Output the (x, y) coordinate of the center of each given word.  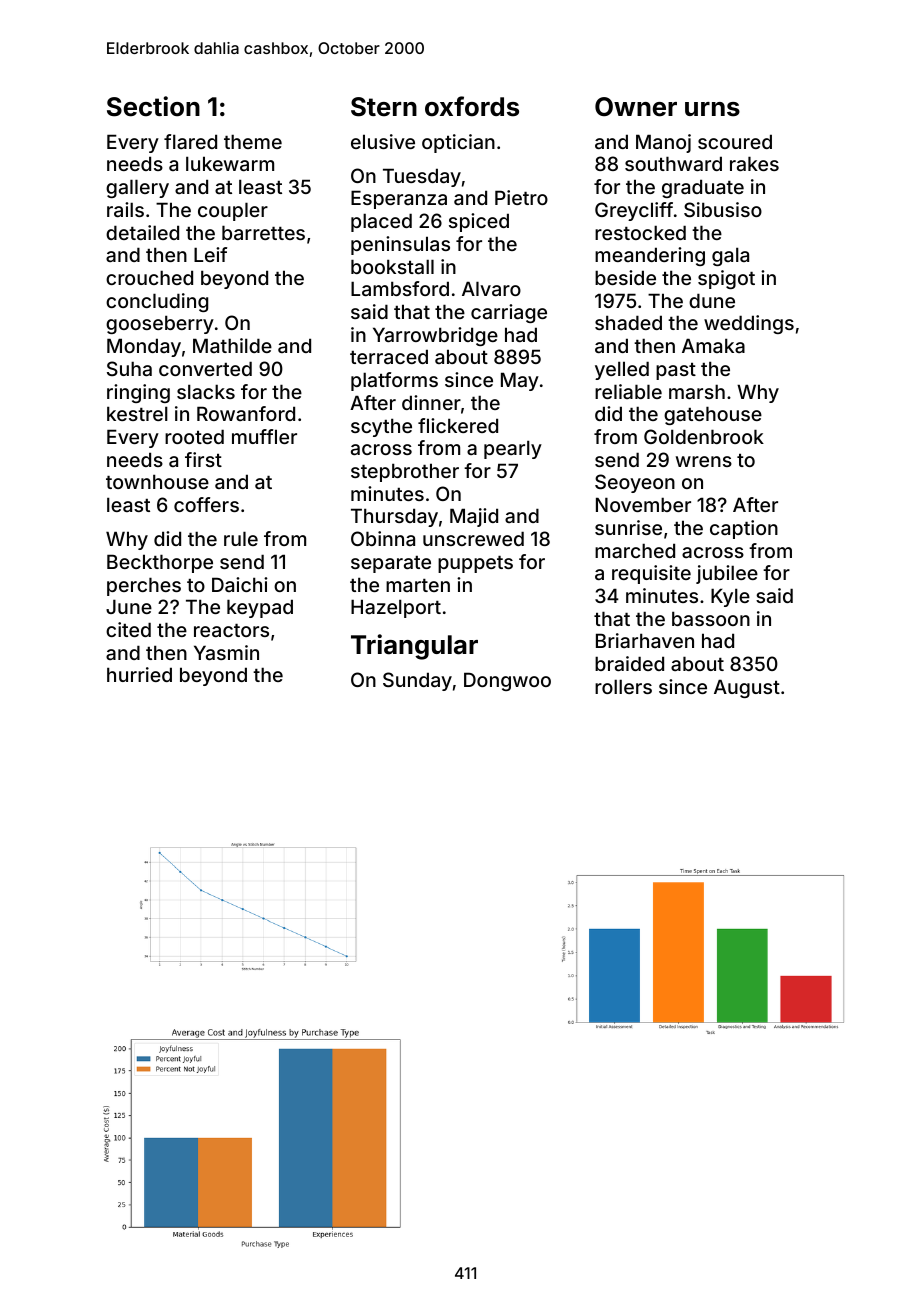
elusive (383, 141)
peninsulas (400, 245)
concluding (157, 302)
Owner (636, 107)
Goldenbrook (704, 436)
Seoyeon (635, 483)
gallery (137, 188)
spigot (726, 279)
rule (241, 538)
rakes (754, 163)
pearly (513, 449)
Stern (384, 107)
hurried (139, 674)
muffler (264, 436)
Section (153, 106)
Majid (474, 517)
